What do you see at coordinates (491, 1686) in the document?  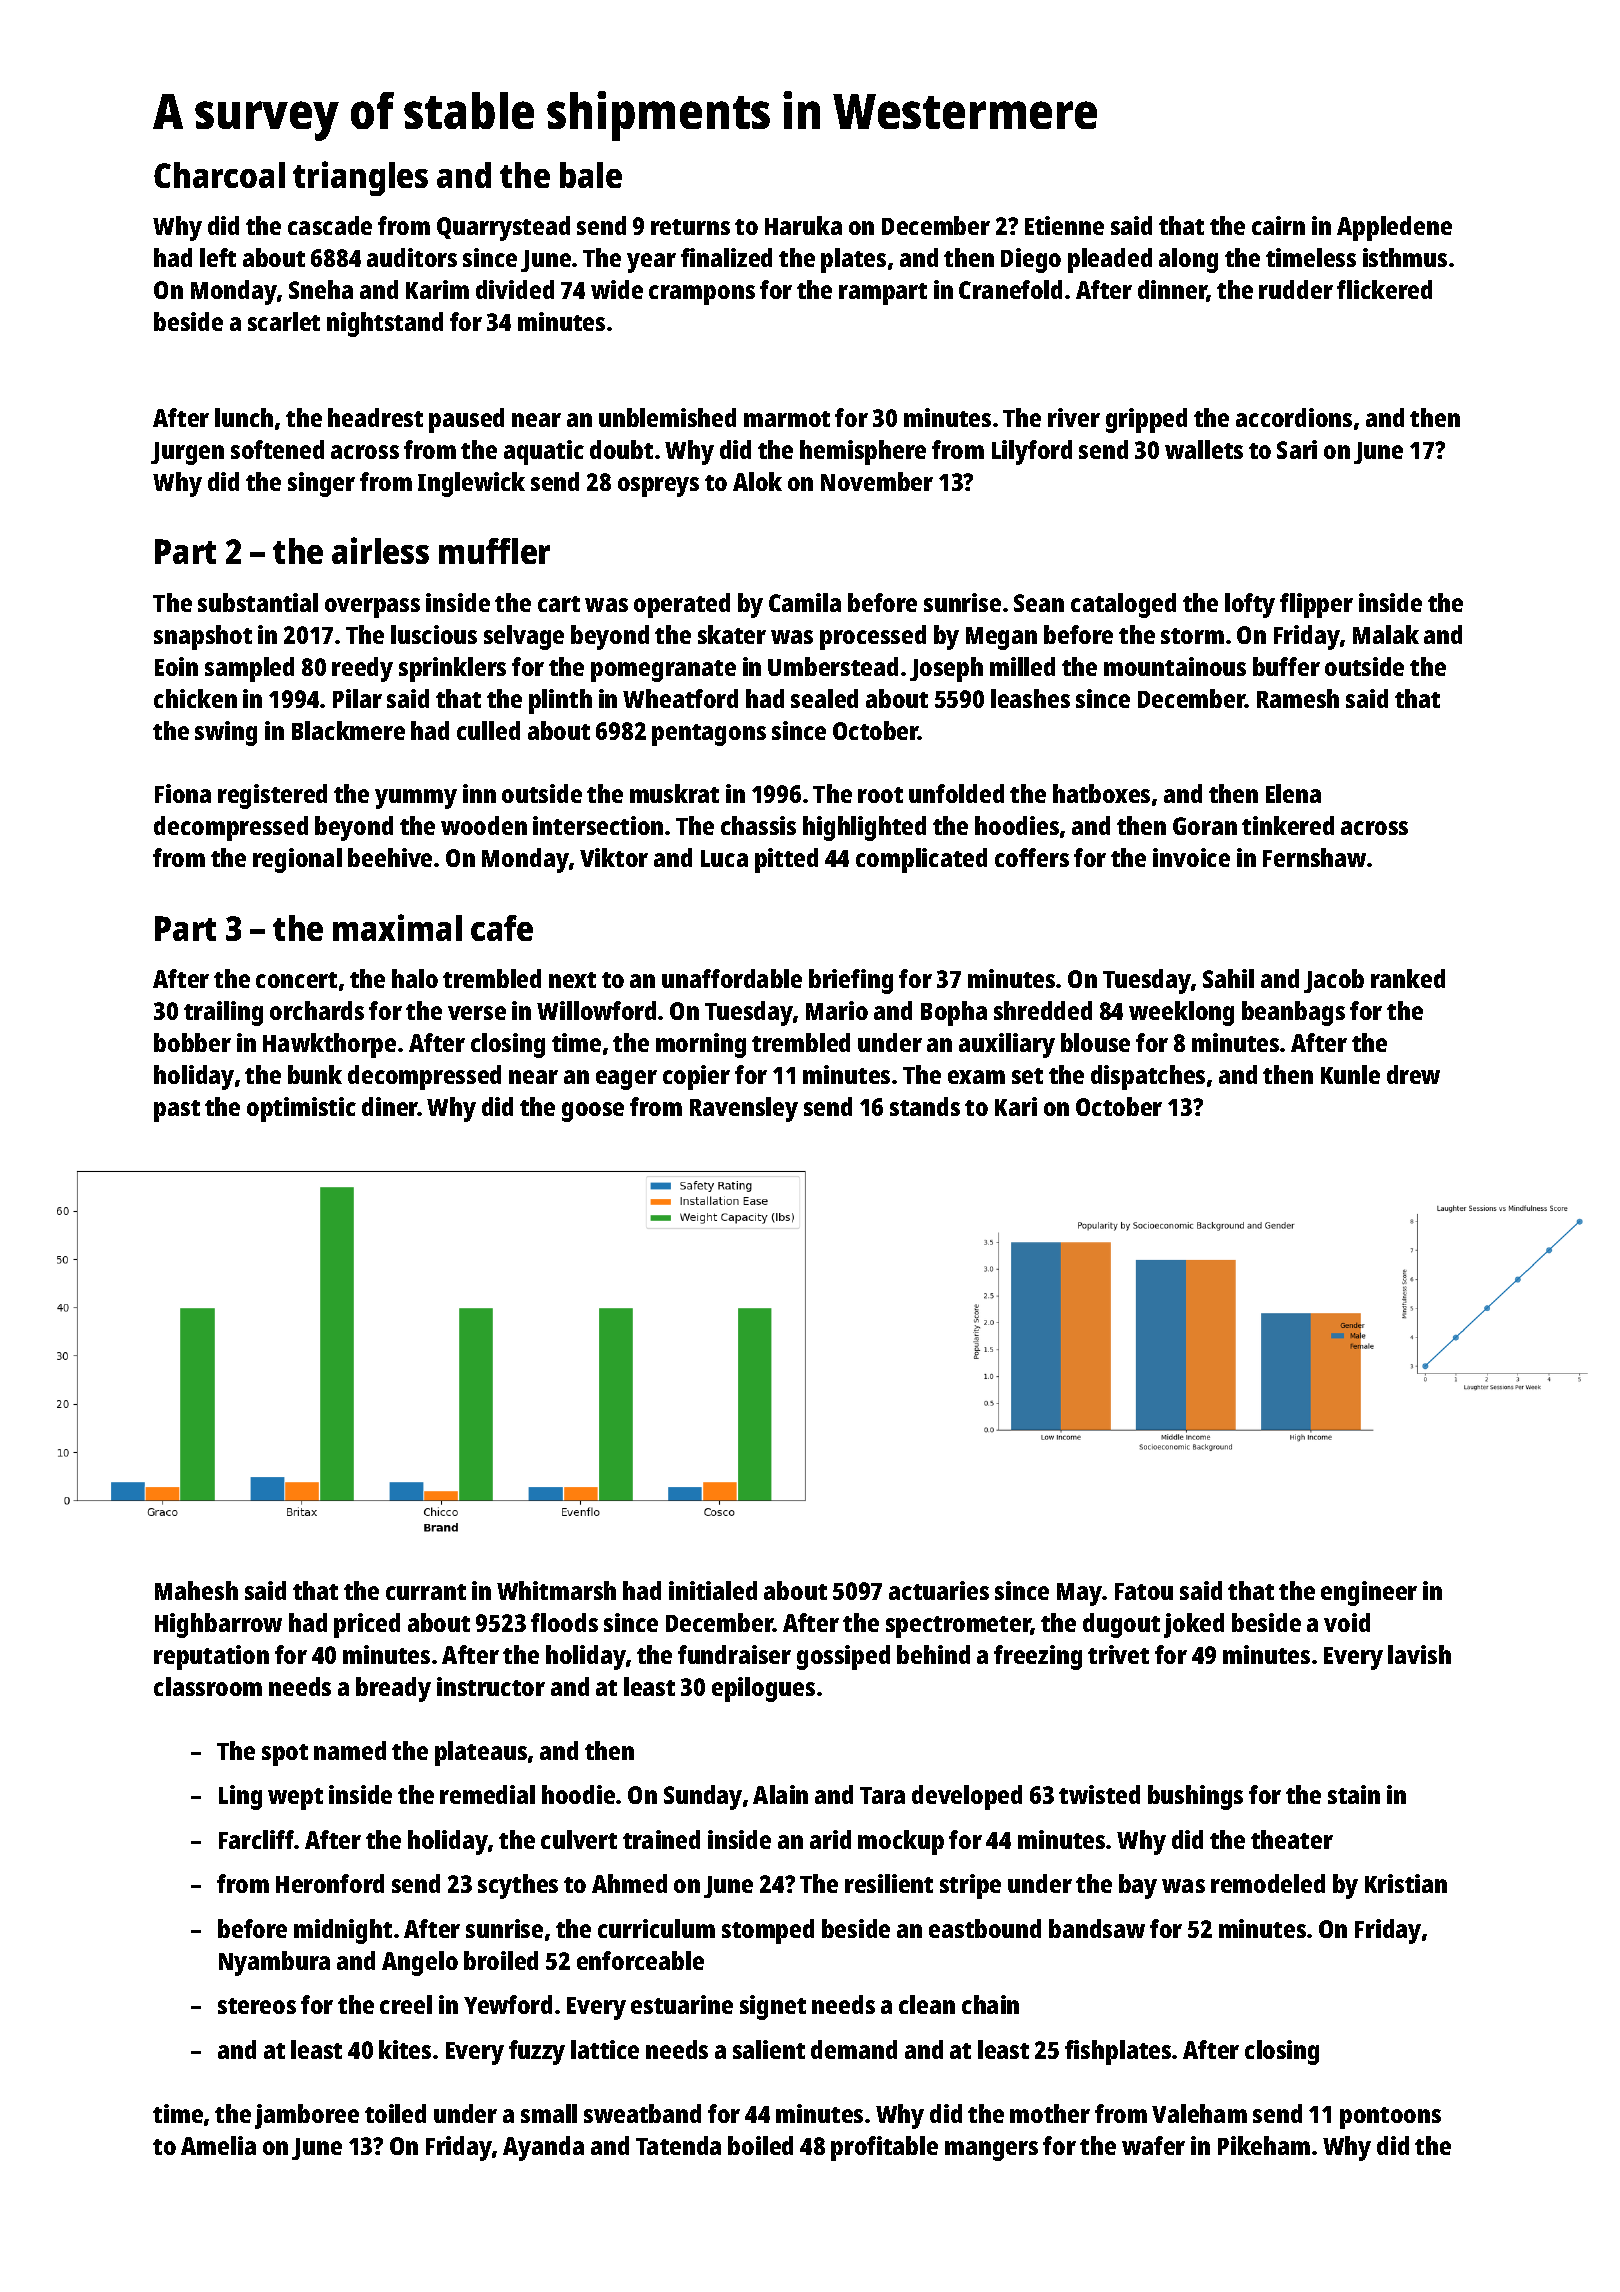 I see `instructor` at bounding box center [491, 1686].
